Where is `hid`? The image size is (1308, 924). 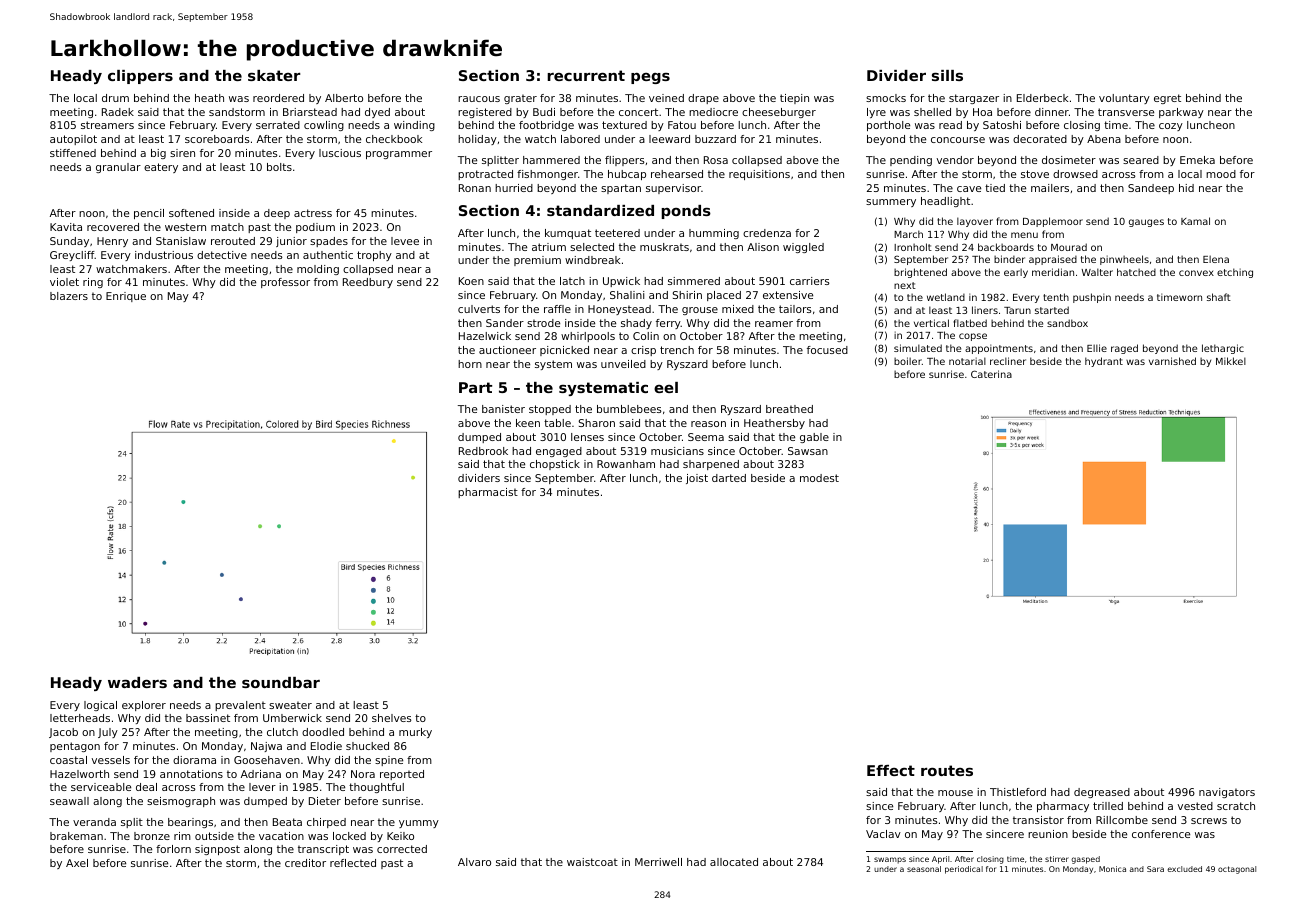 hid is located at coordinates (1186, 188).
